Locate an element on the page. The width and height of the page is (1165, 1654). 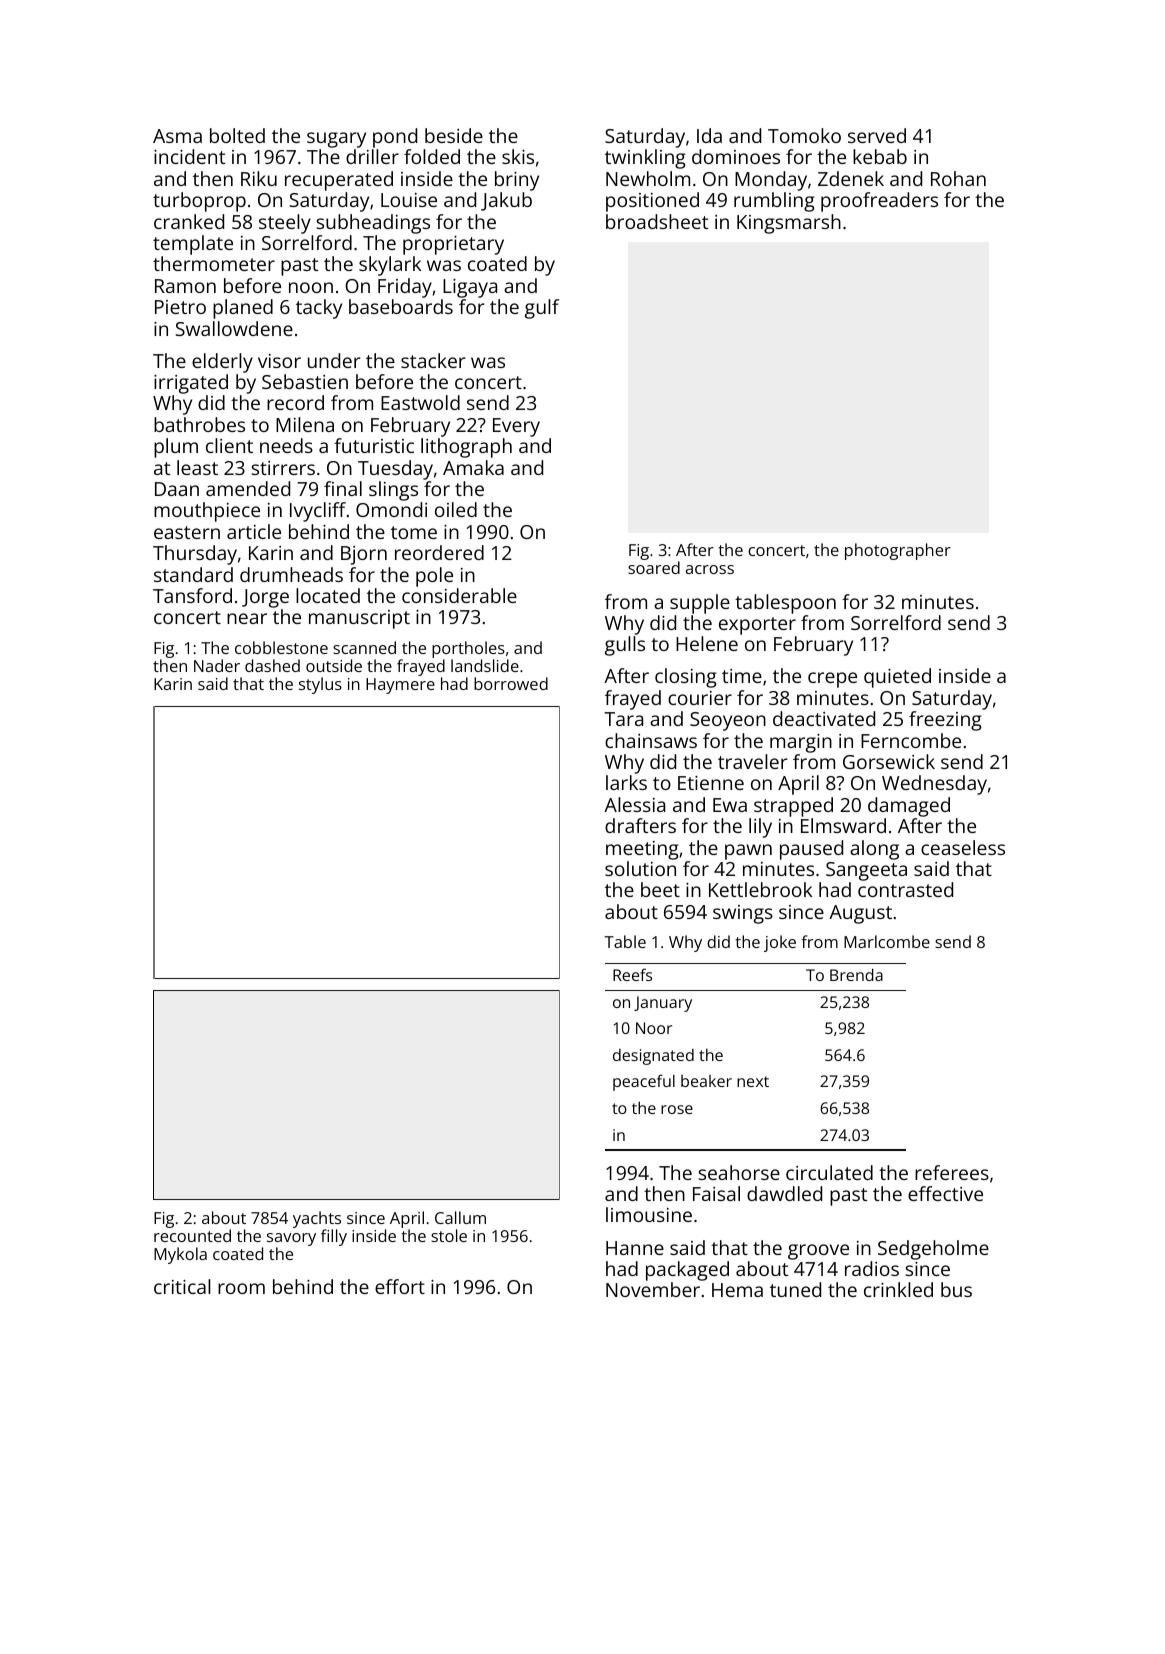
across is located at coordinates (710, 569).
